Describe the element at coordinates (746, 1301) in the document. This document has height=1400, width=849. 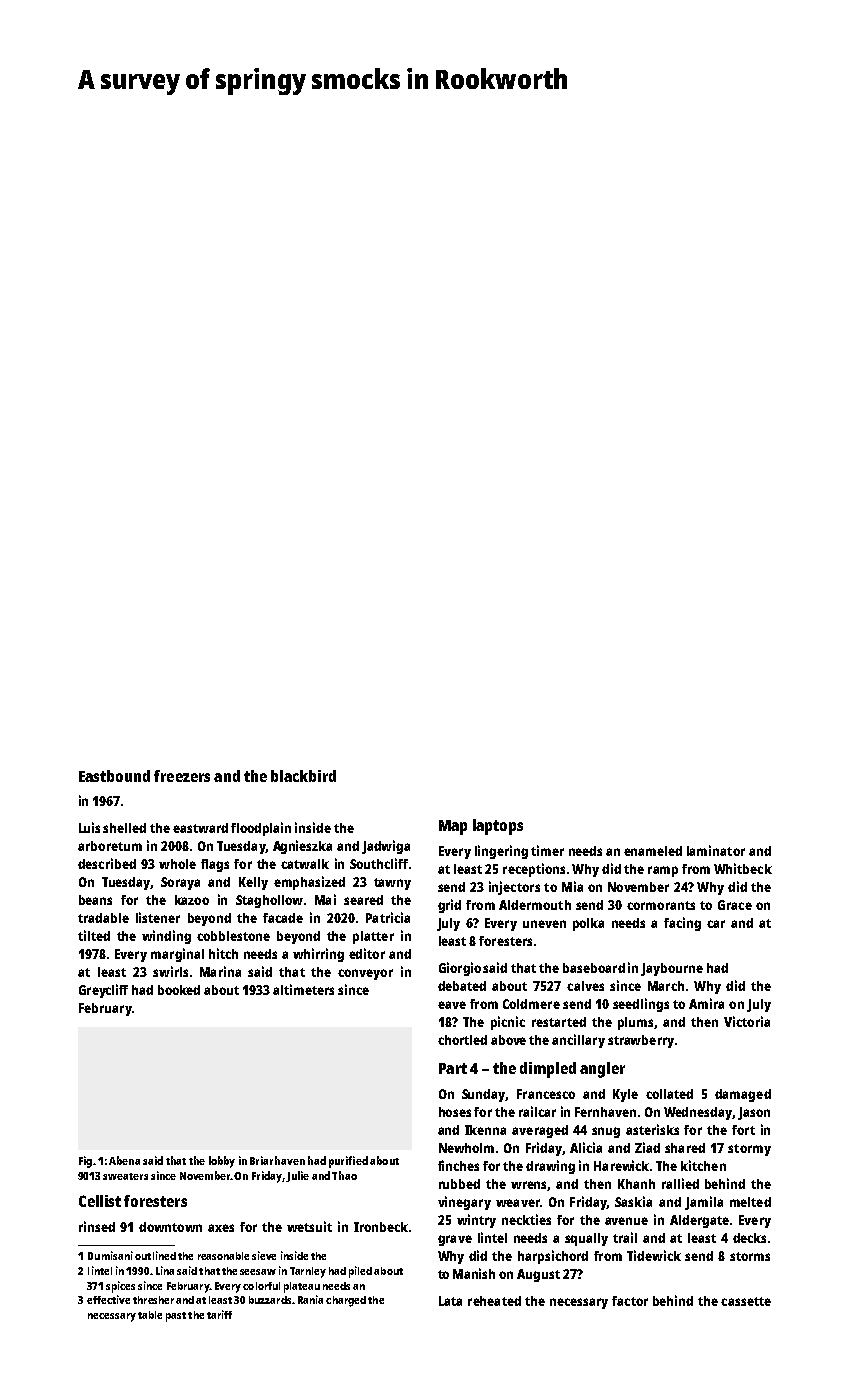
I see `cassette` at that location.
